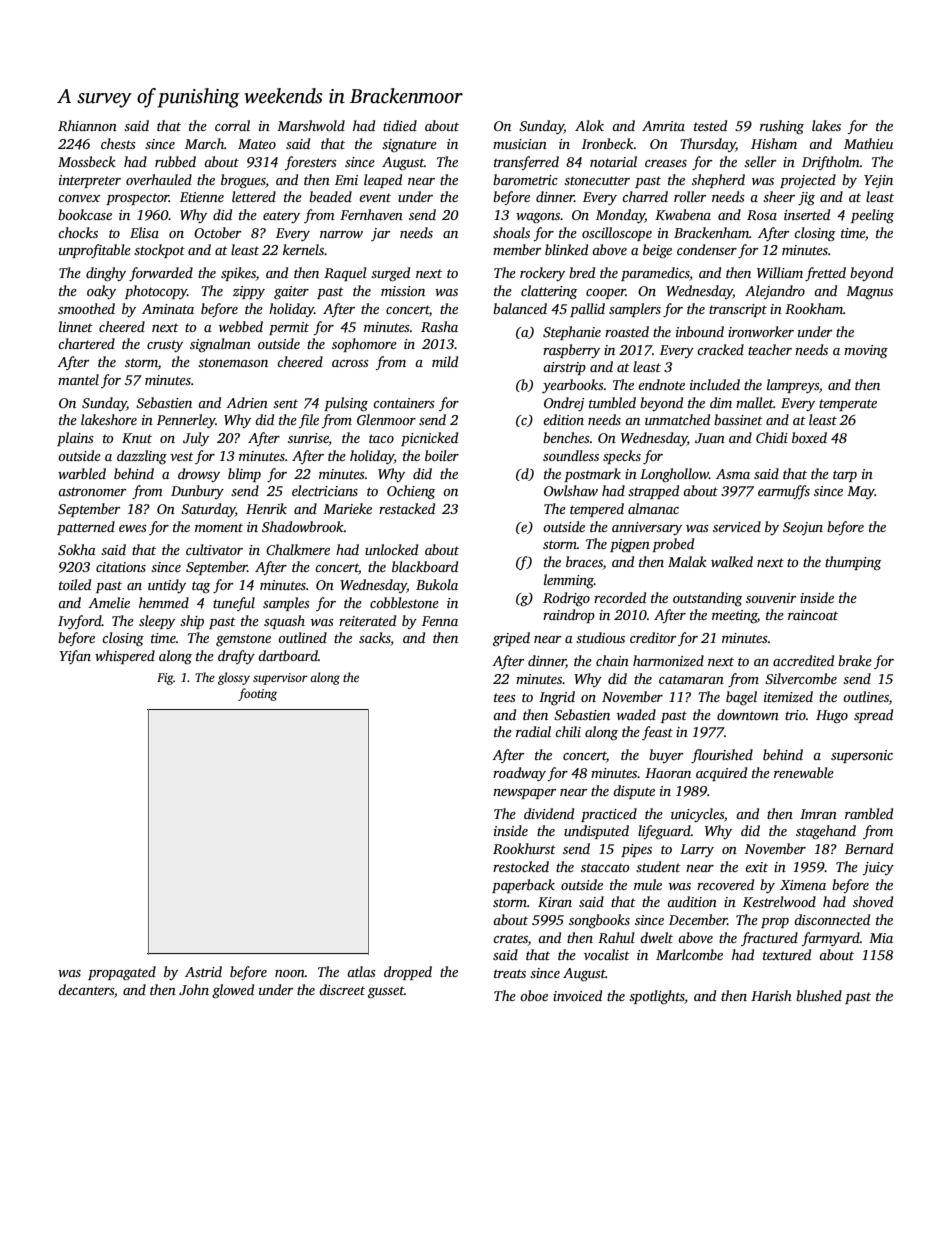  I want to click on roadway, so click(519, 774).
